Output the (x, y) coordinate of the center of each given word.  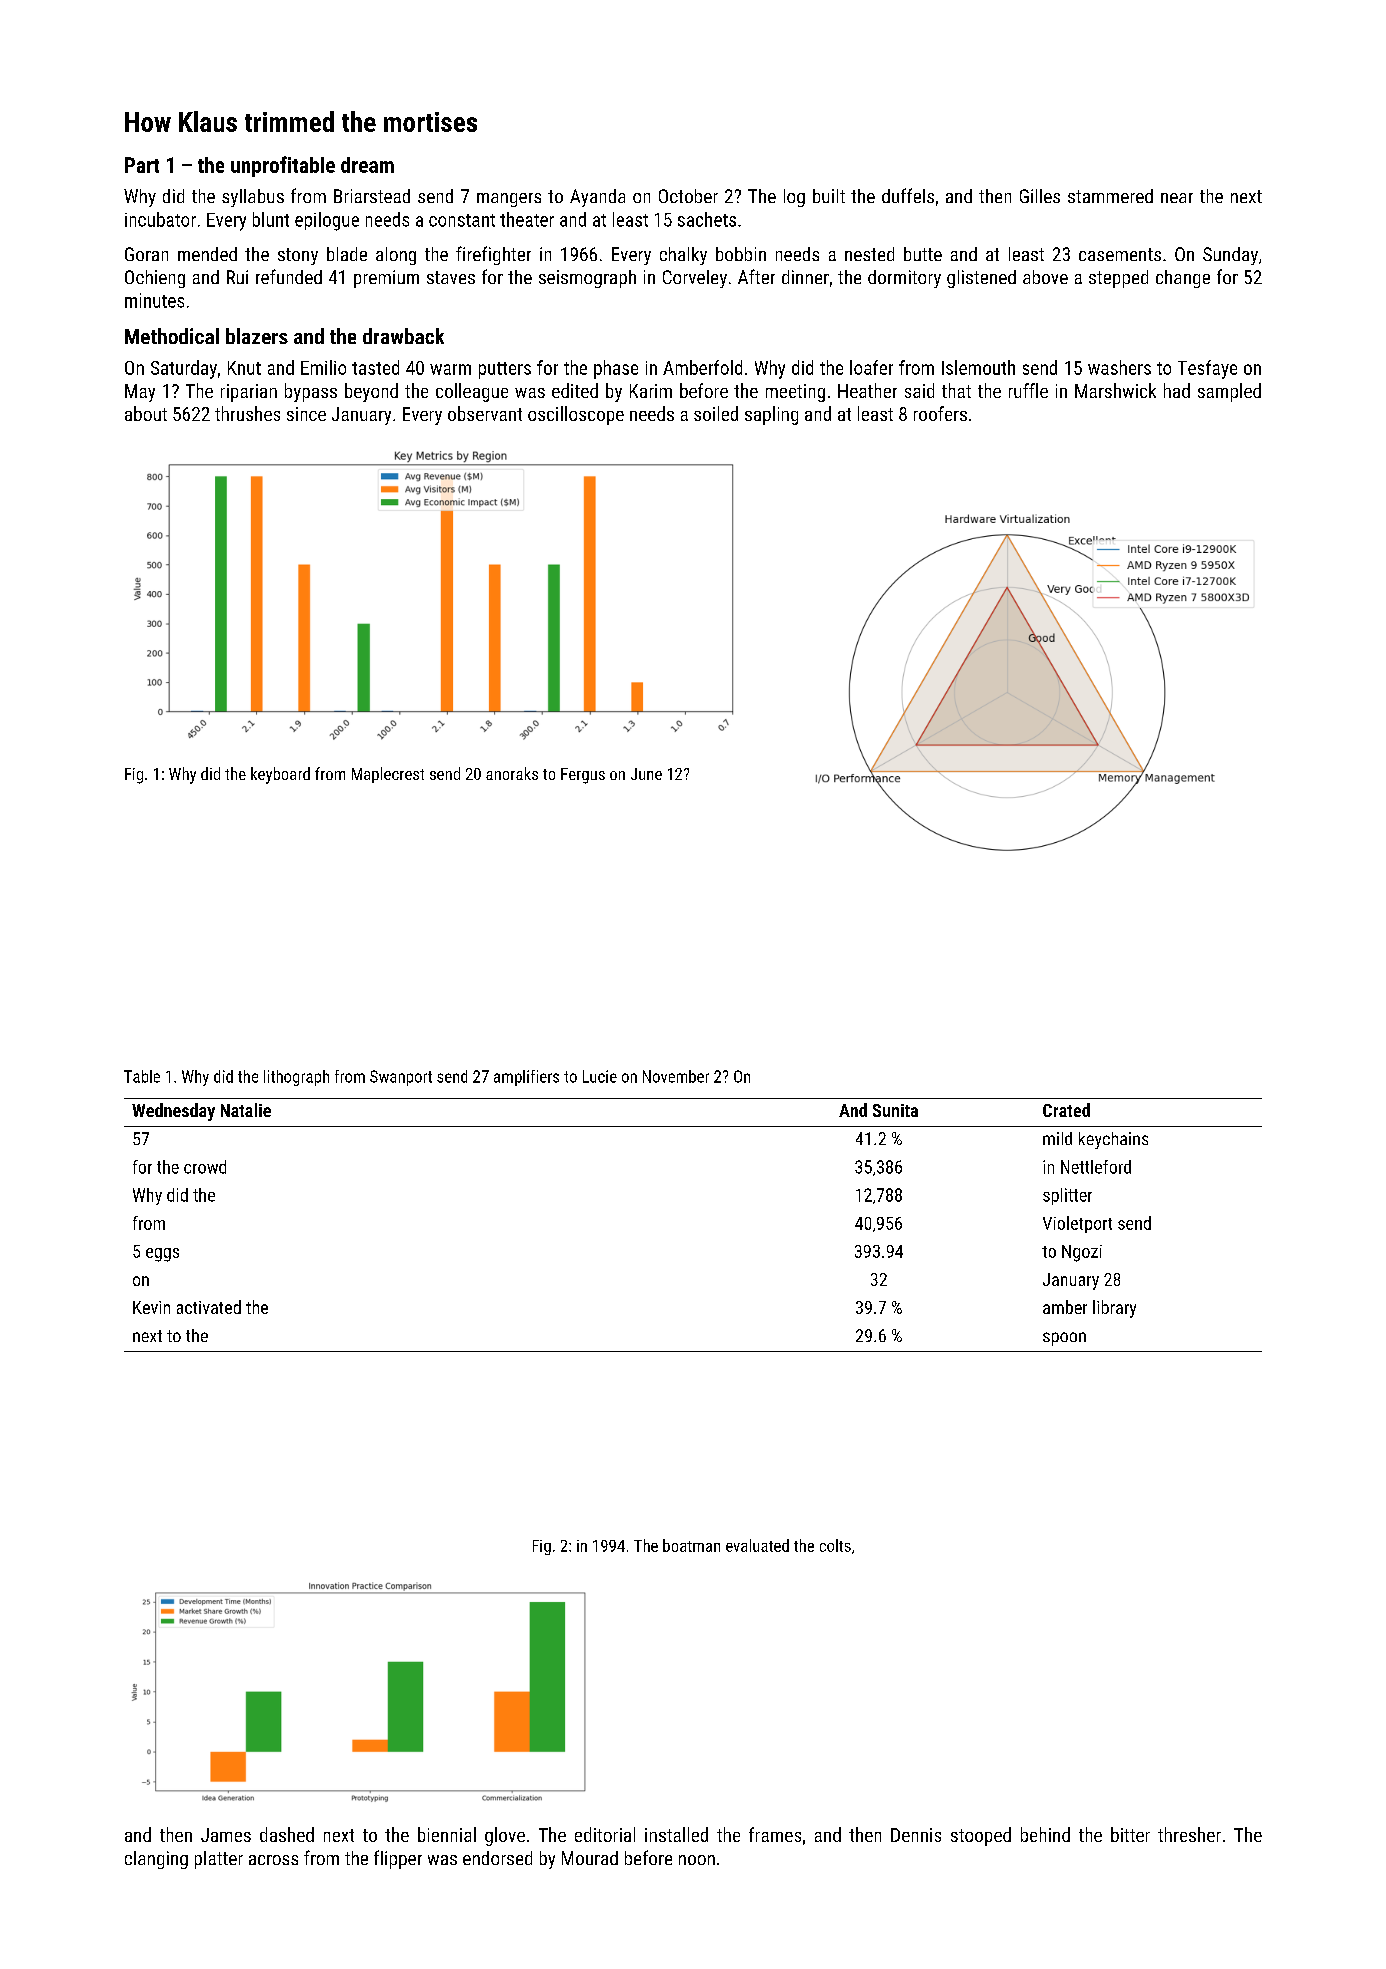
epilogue (327, 221)
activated (209, 1307)
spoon (1064, 1339)
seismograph (587, 279)
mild (1057, 1138)
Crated (1066, 1110)
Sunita (895, 1110)
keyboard (280, 775)
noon (697, 1860)
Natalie (246, 1110)
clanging (156, 1860)
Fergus (583, 776)
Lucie (600, 1076)
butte (923, 254)
